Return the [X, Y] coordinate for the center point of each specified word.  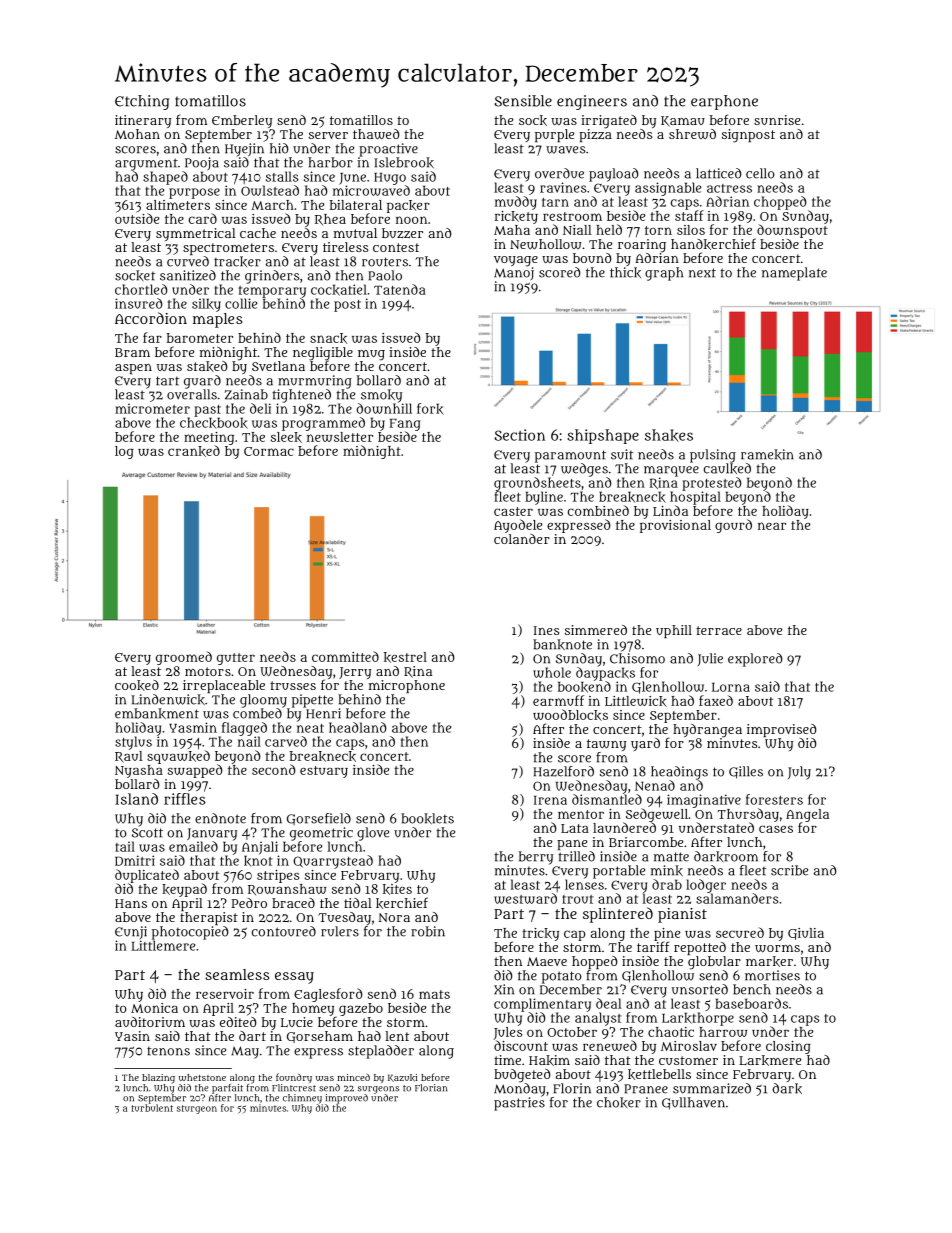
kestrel [405, 657]
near [772, 526]
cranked [194, 451]
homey [313, 1009]
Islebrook [404, 162]
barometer [200, 338]
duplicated [147, 876]
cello [760, 173]
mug [371, 355]
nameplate [794, 274]
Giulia [806, 934]
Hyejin [244, 150]
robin [428, 931]
